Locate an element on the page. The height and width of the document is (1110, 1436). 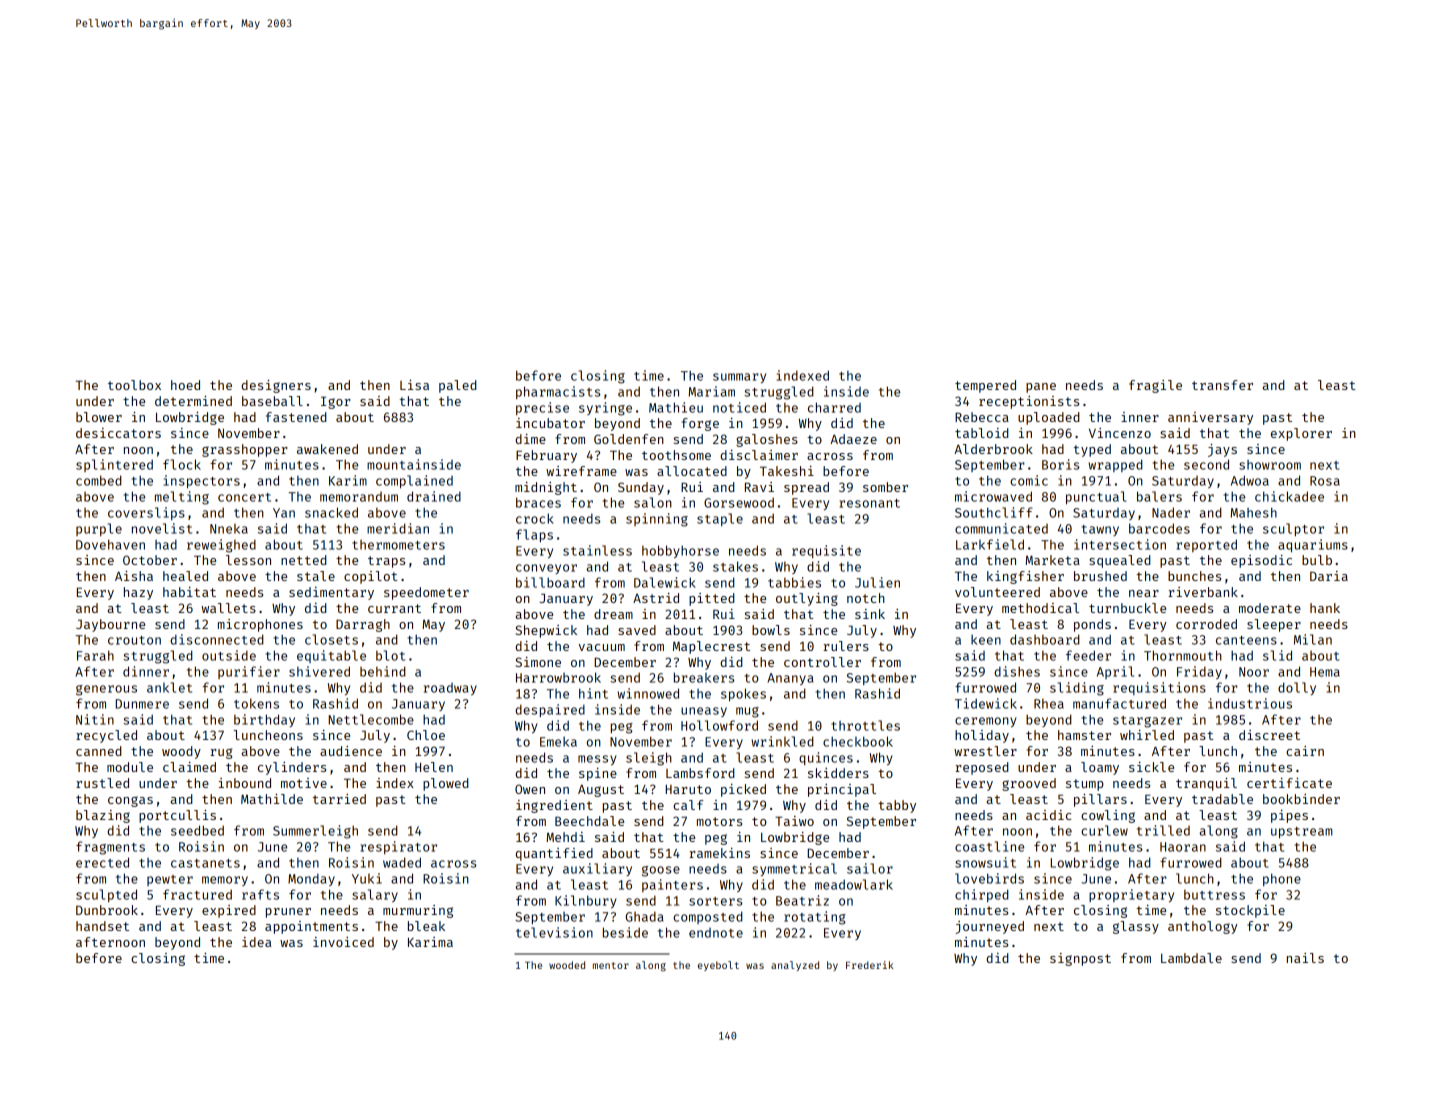
Haoran is located at coordinates (1183, 847).
